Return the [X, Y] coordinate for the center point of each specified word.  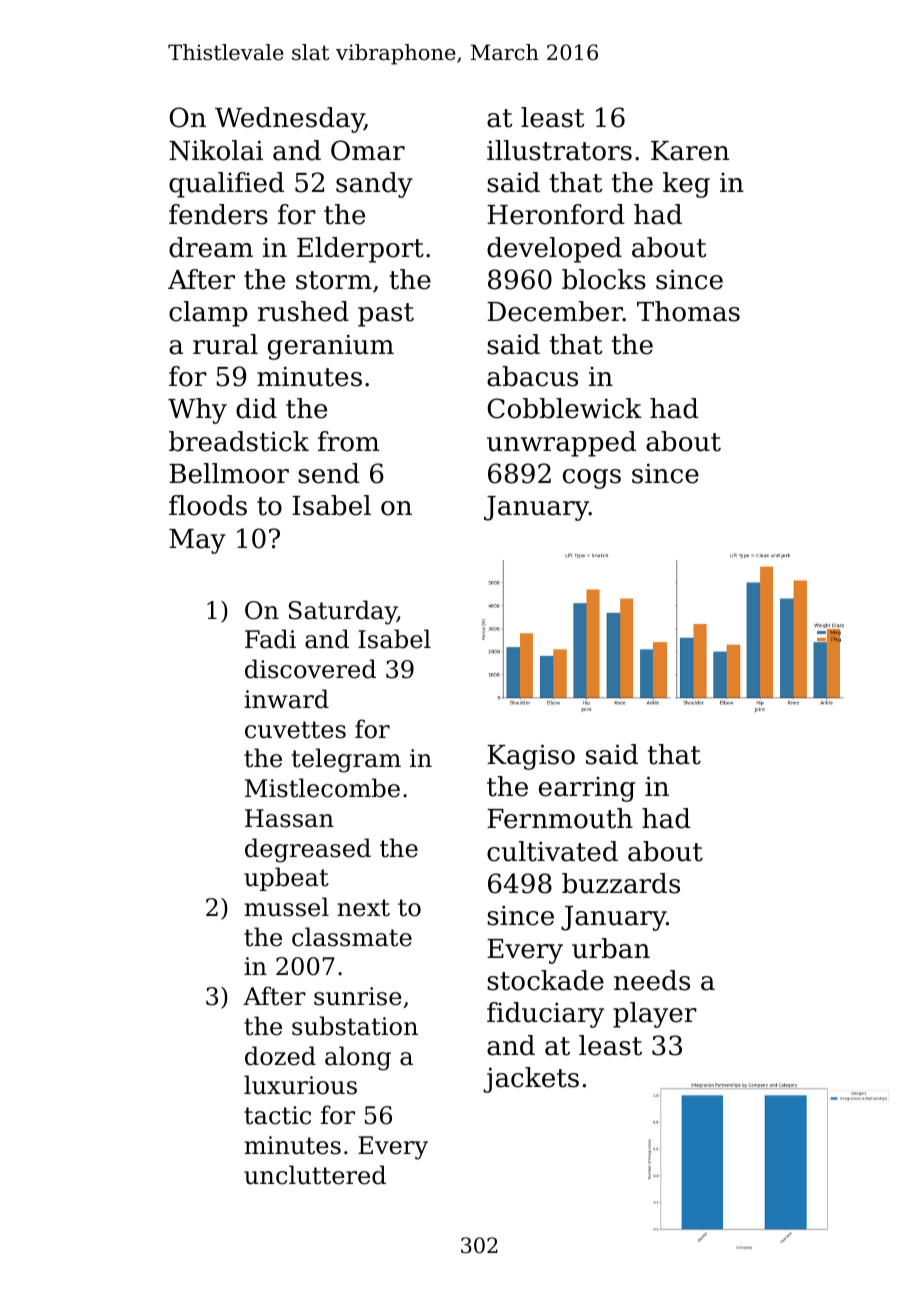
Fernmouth [560, 818]
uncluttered [315, 1175]
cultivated [552, 851]
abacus [532, 376]
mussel [286, 907]
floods [208, 505]
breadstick [239, 441]
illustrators [559, 150]
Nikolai [216, 150]
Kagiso [531, 757]
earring [587, 789]
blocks [604, 279]
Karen [690, 151]
